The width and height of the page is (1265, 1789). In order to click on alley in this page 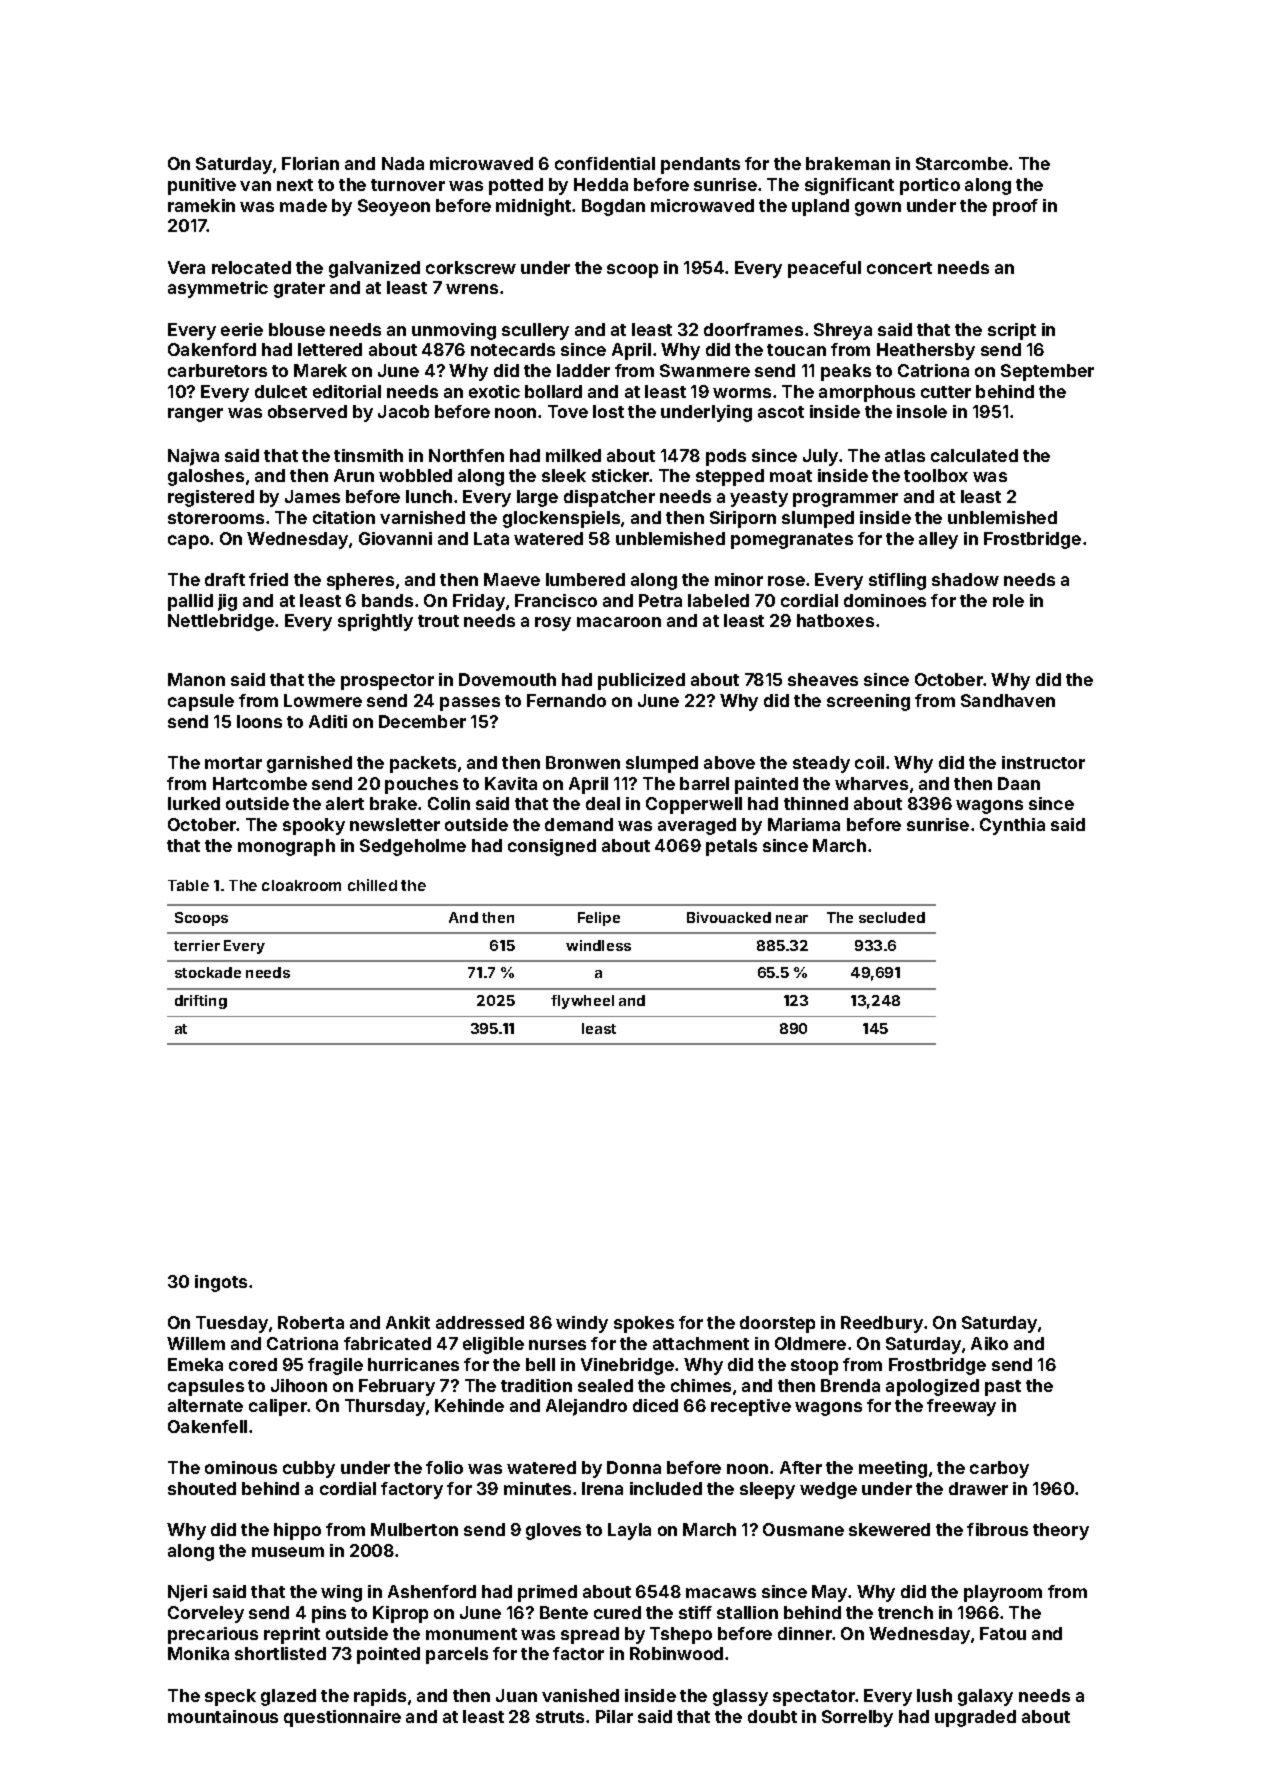, I will do `click(938, 540)`.
